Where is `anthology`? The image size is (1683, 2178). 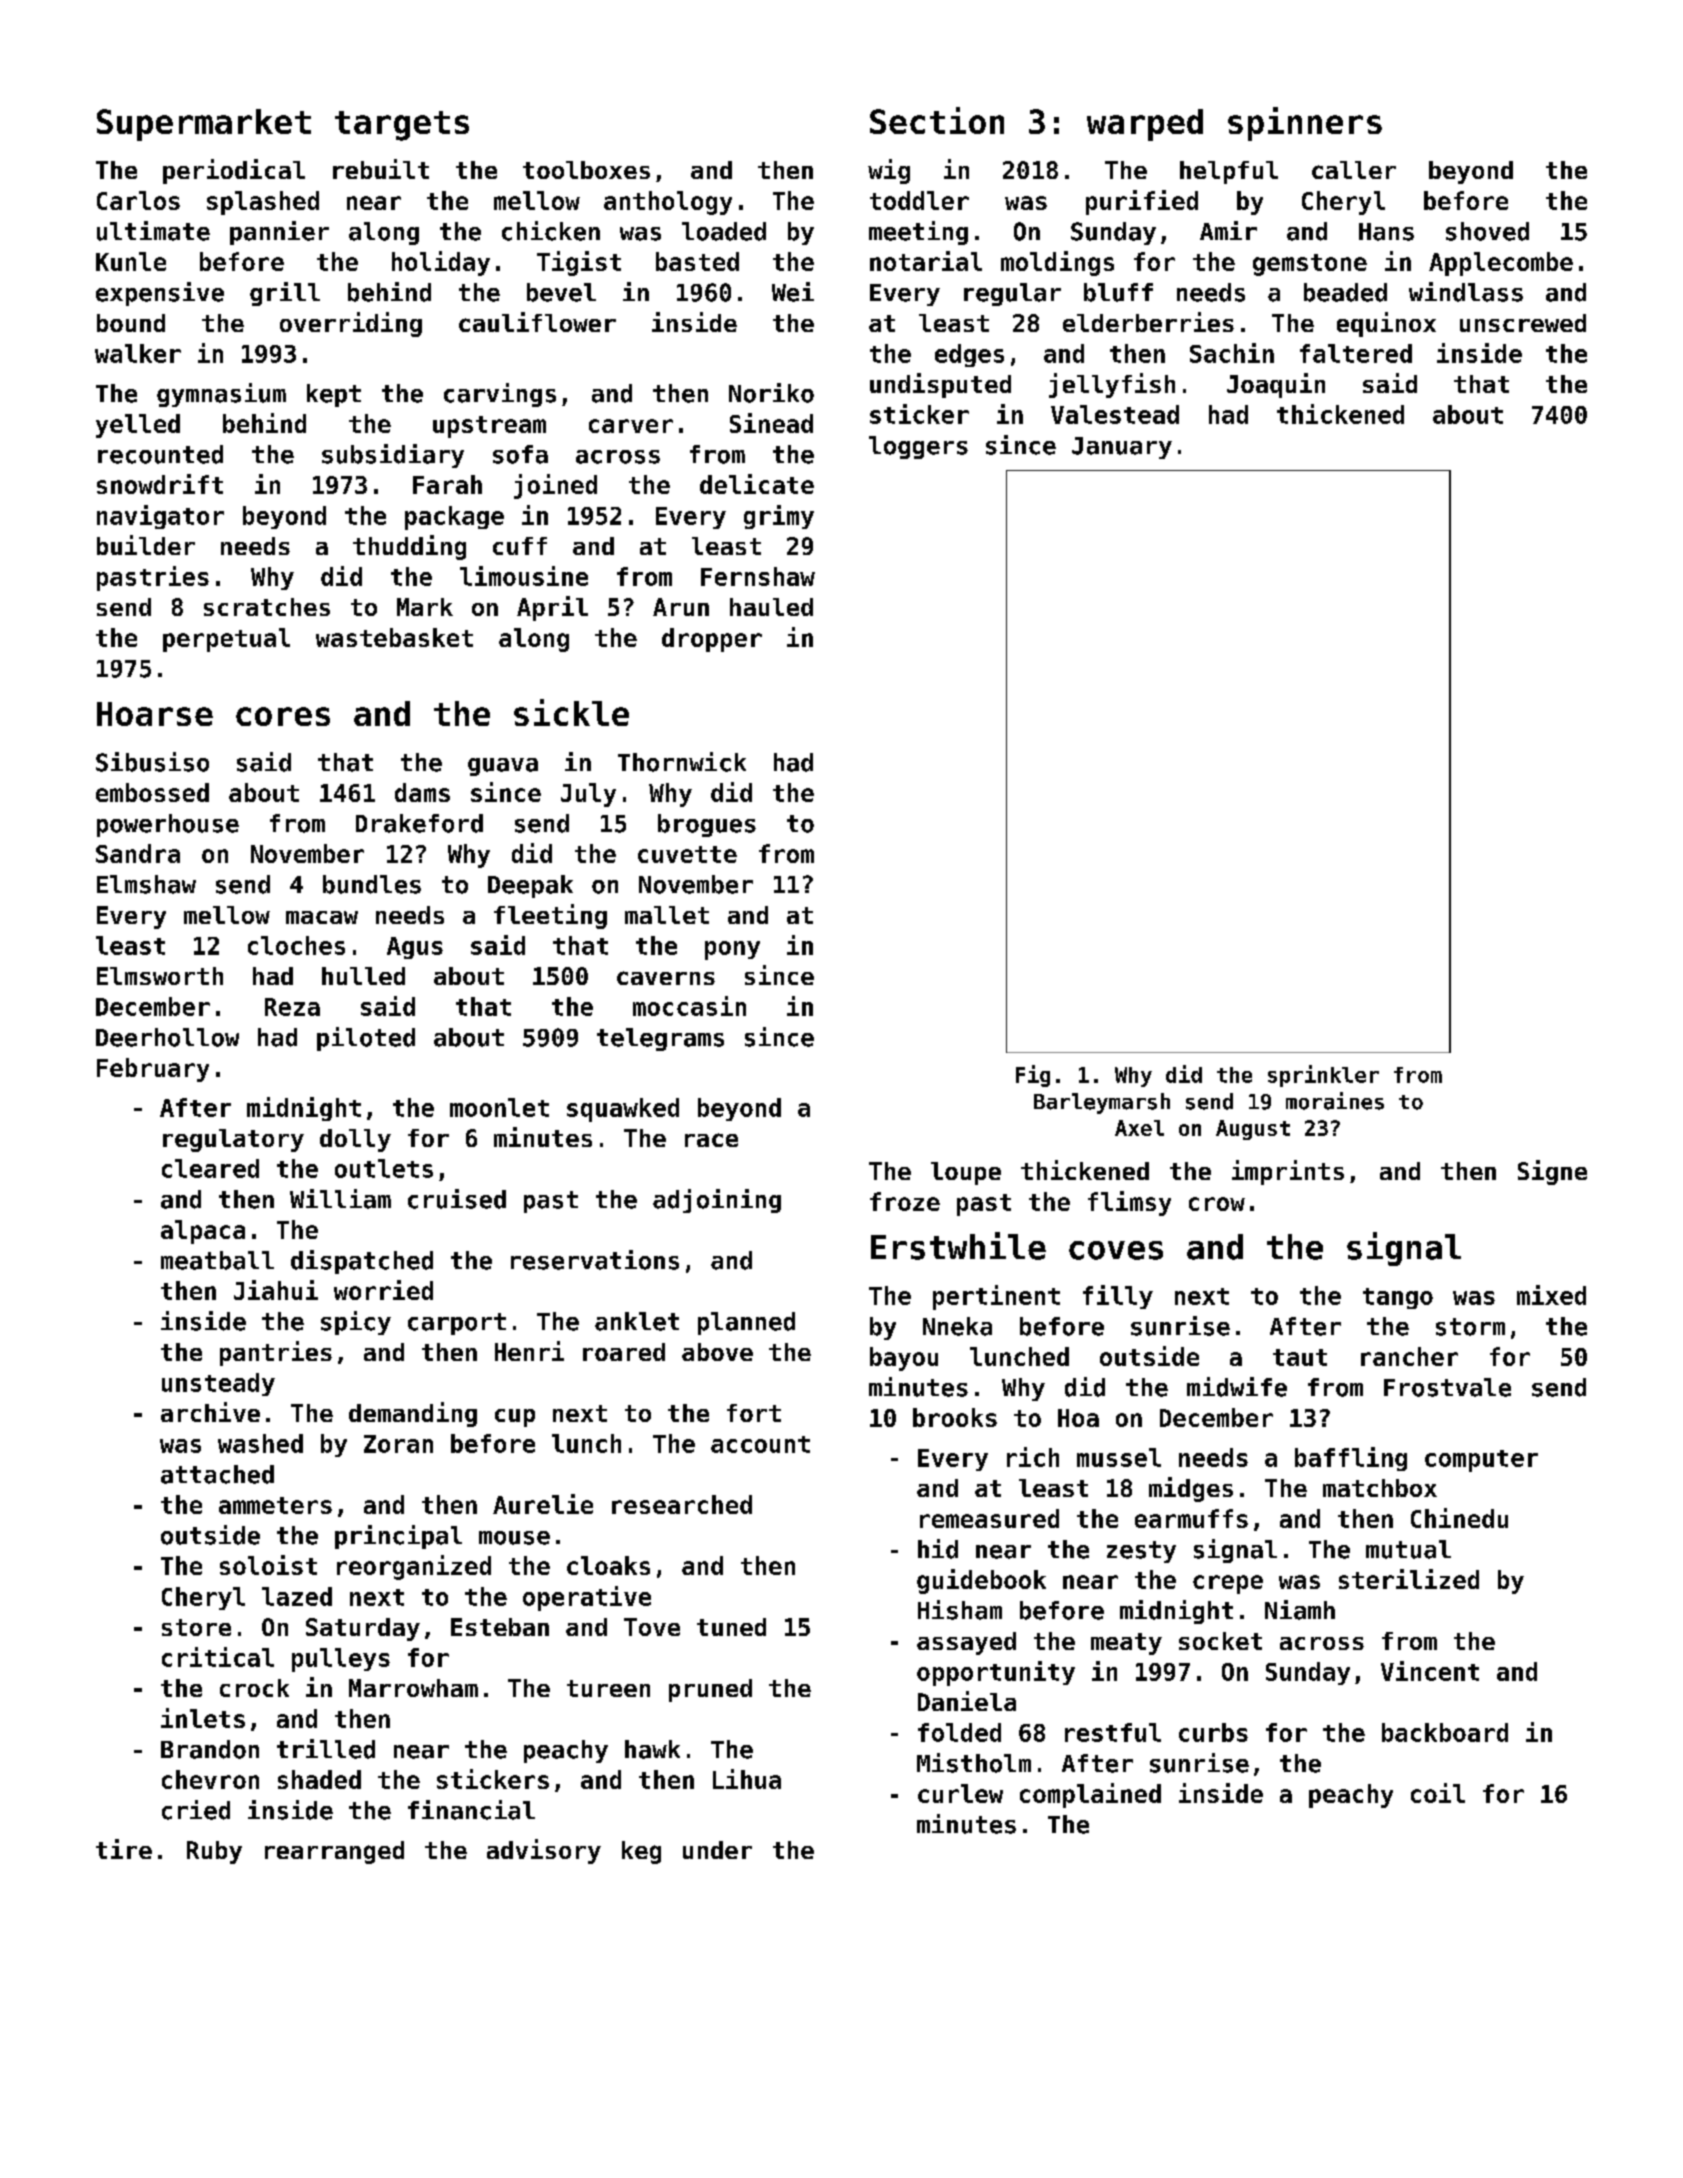
anthology is located at coordinates (668, 203).
